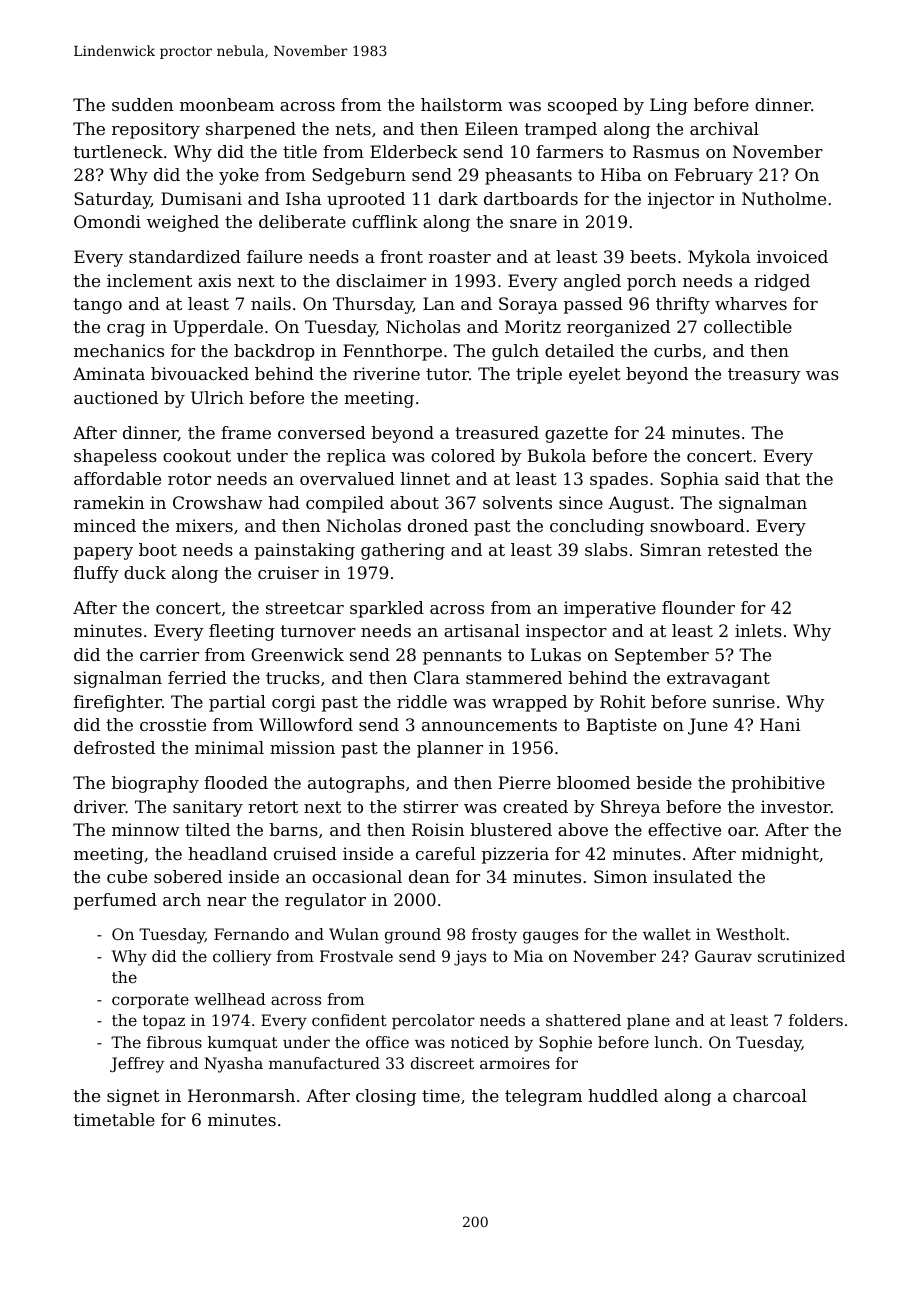 This screenshot has height=1311, width=924. I want to click on prohibitive, so click(778, 784).
